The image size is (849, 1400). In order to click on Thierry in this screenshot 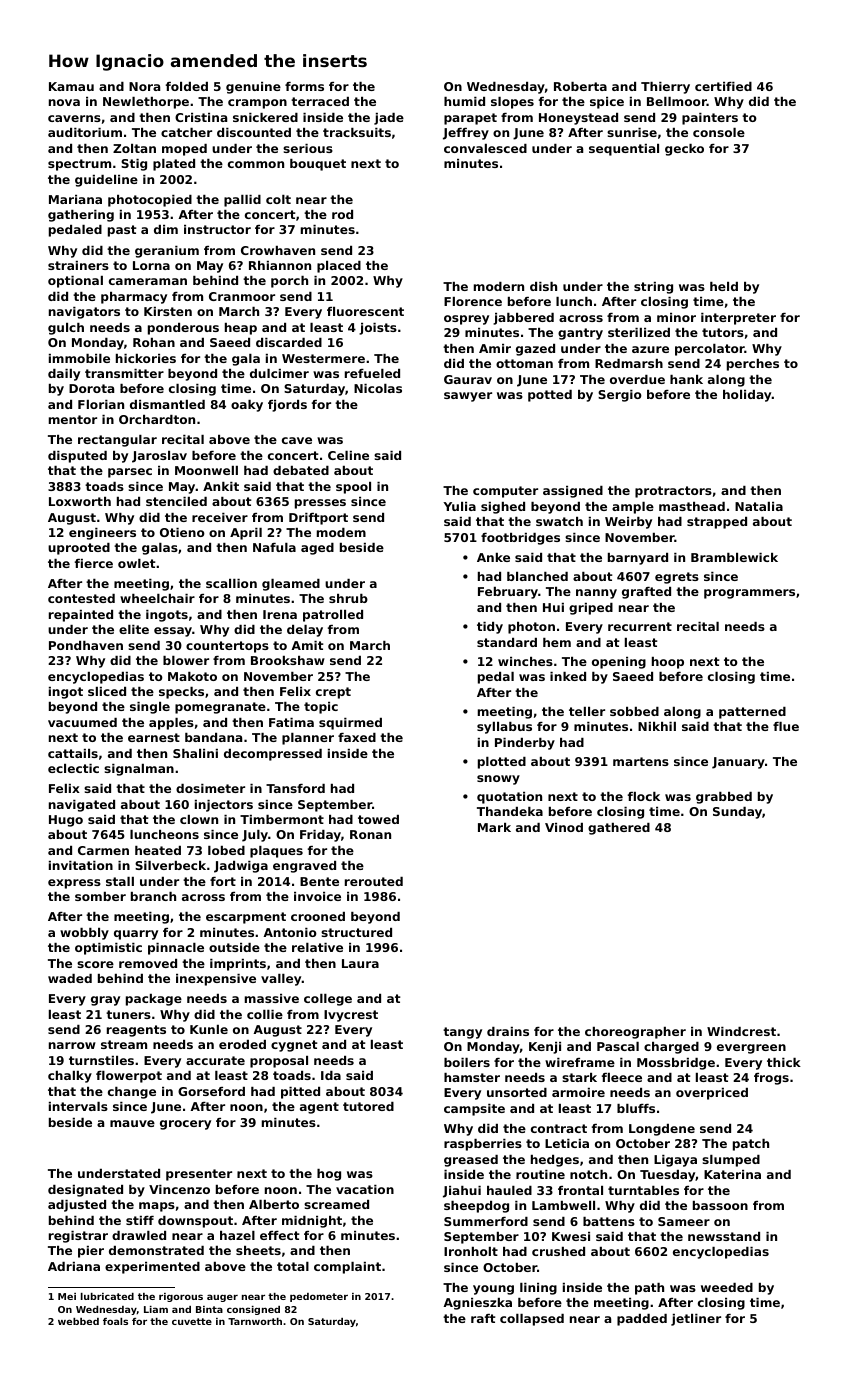, I will do `click(665, 88)`.
